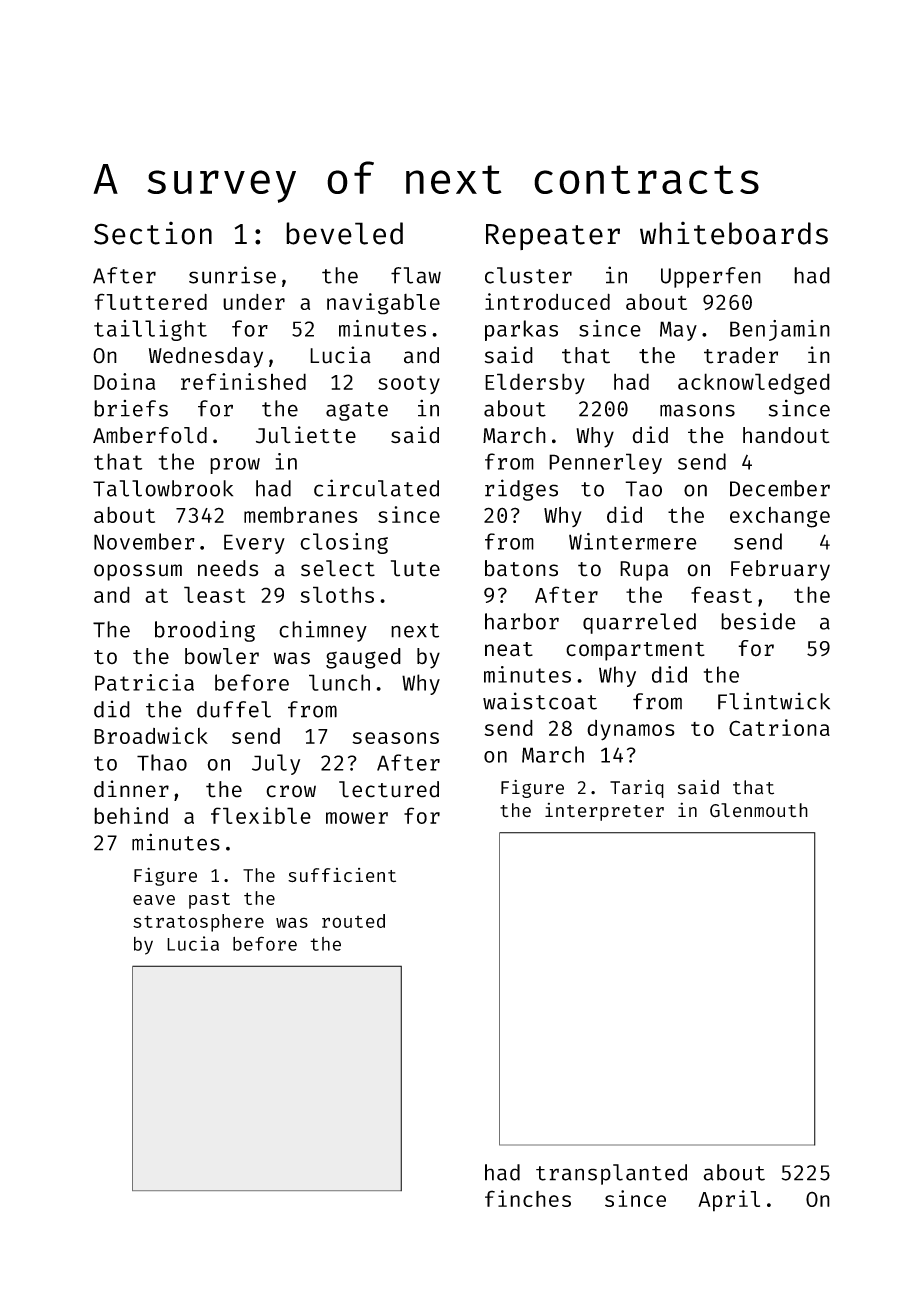 The height and width of the page is (1311, 924). I want to click on finches, so click(528, 1198).
